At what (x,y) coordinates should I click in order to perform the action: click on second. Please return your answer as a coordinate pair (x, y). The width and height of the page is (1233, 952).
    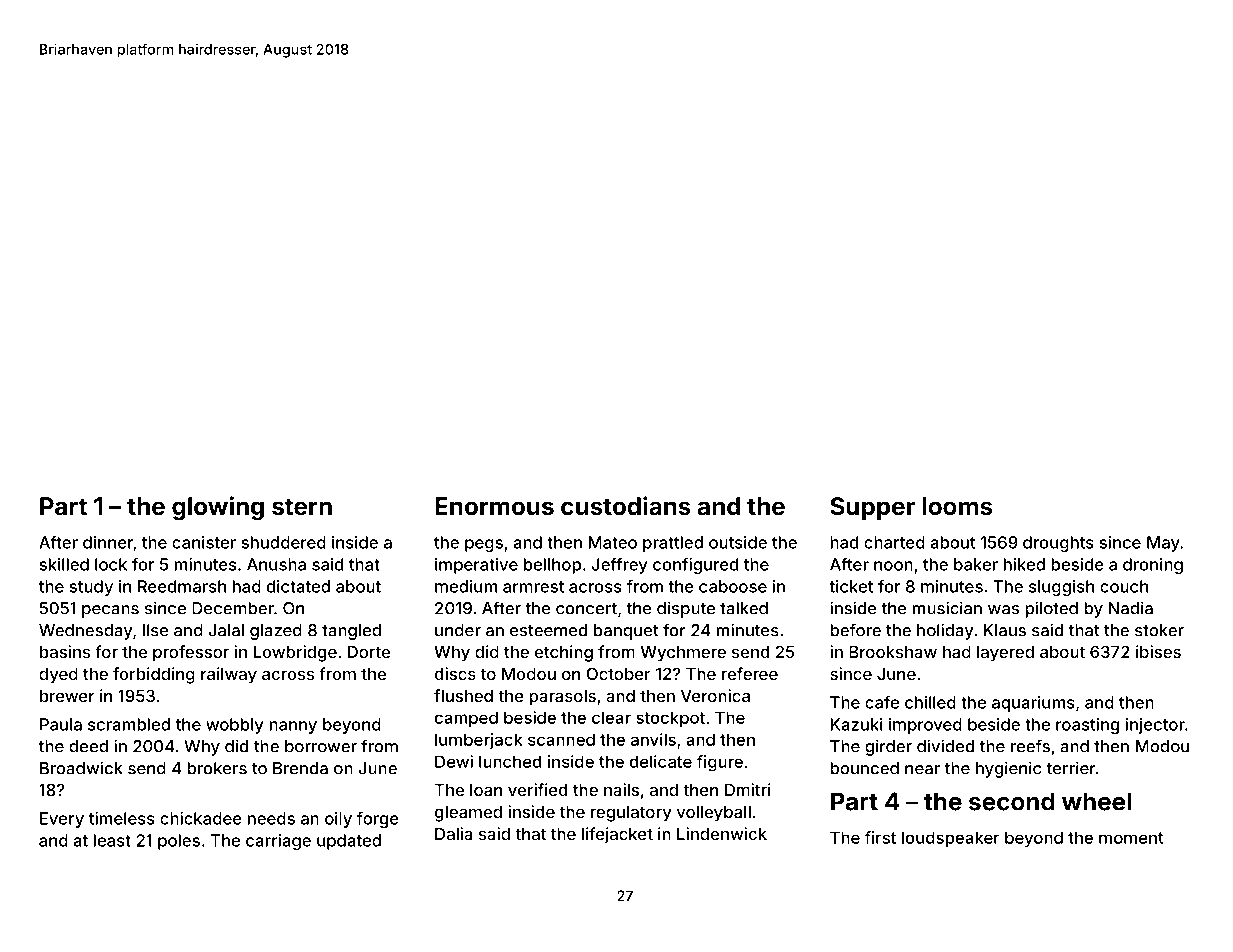
    Looking at the image, I should click on (1012, 801).
